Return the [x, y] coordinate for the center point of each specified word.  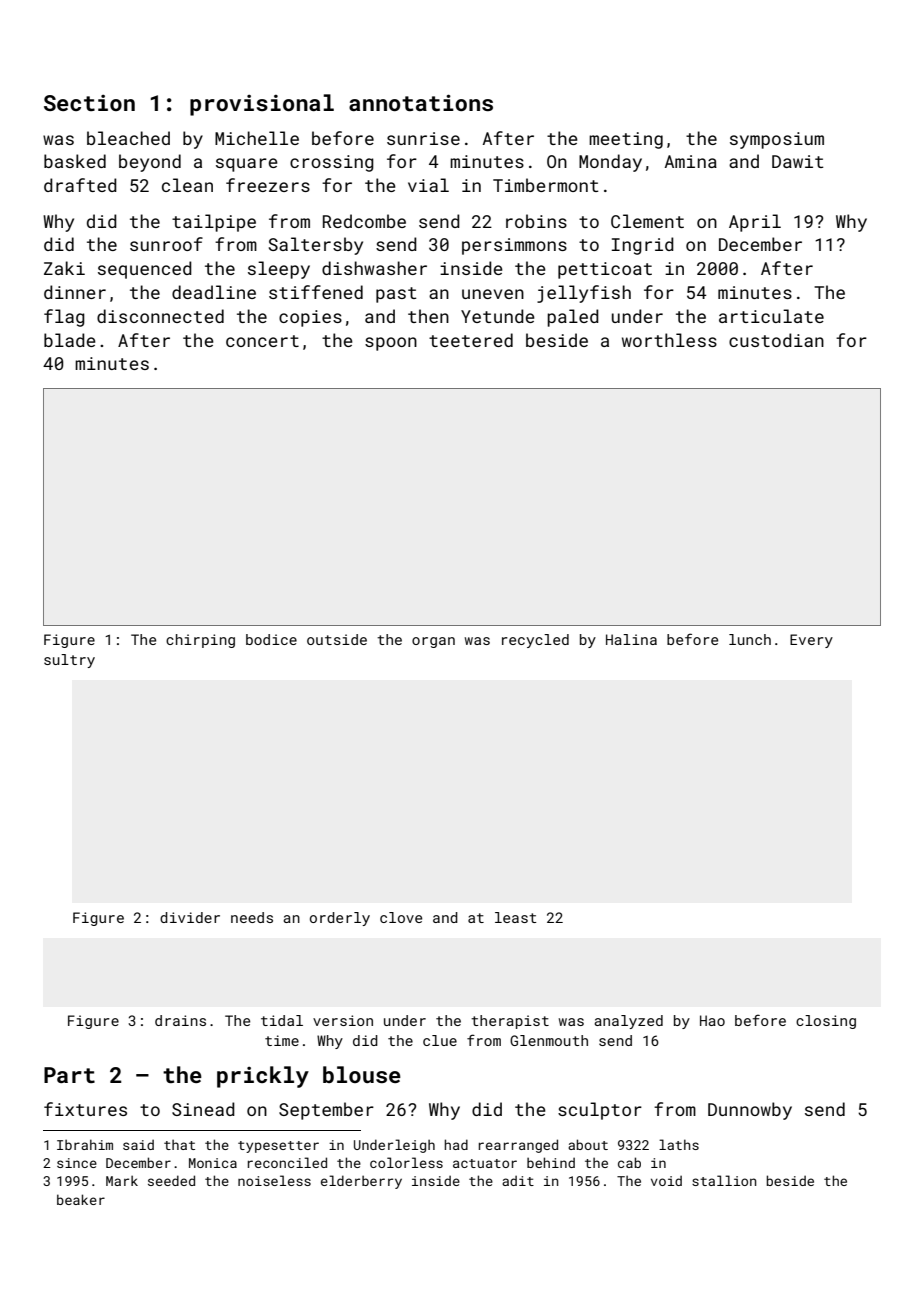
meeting [626, 140]
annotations [421, 102]
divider [190, 917]
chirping [200, 641]
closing [826, 1022]
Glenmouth [549, 1040]
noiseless [274, 1180]
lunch [750, 639]
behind [551, 1162]
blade [70, 340]
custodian [776, 340]
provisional [262, 105]
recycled [535, 641]
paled [573, 318]
